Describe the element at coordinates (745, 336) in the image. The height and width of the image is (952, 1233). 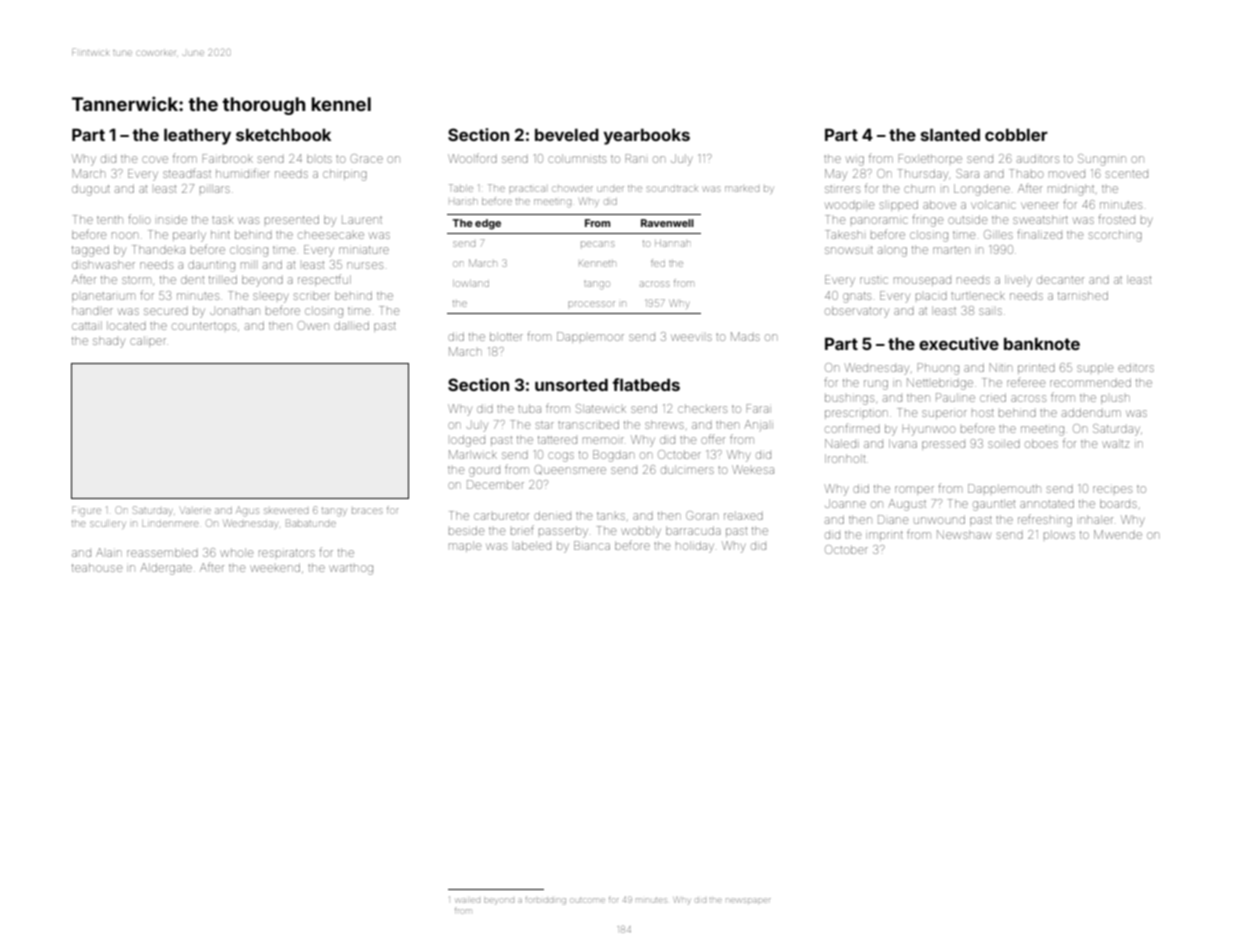
I see `Mads` at that location.
